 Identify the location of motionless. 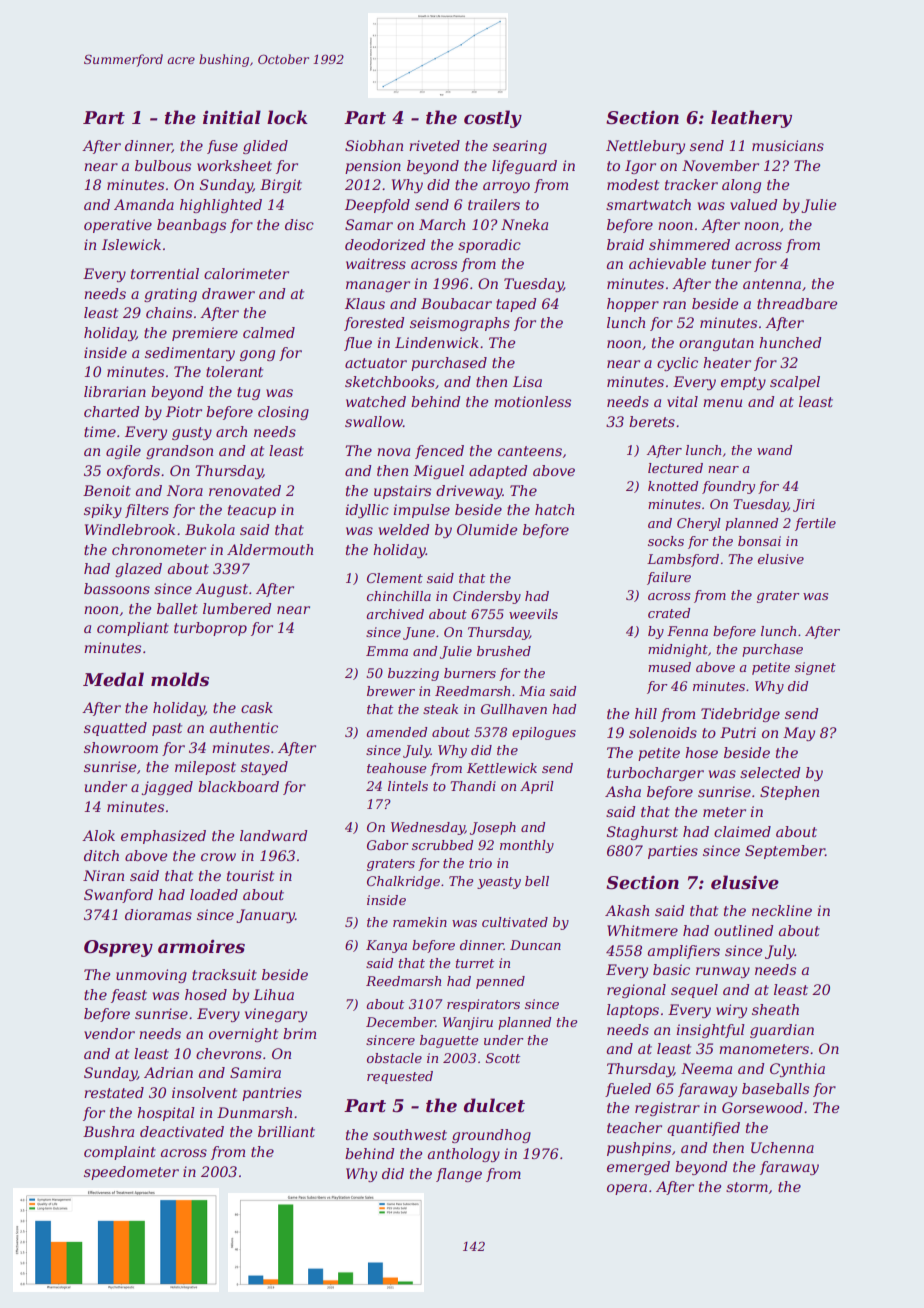
(532, 401).
